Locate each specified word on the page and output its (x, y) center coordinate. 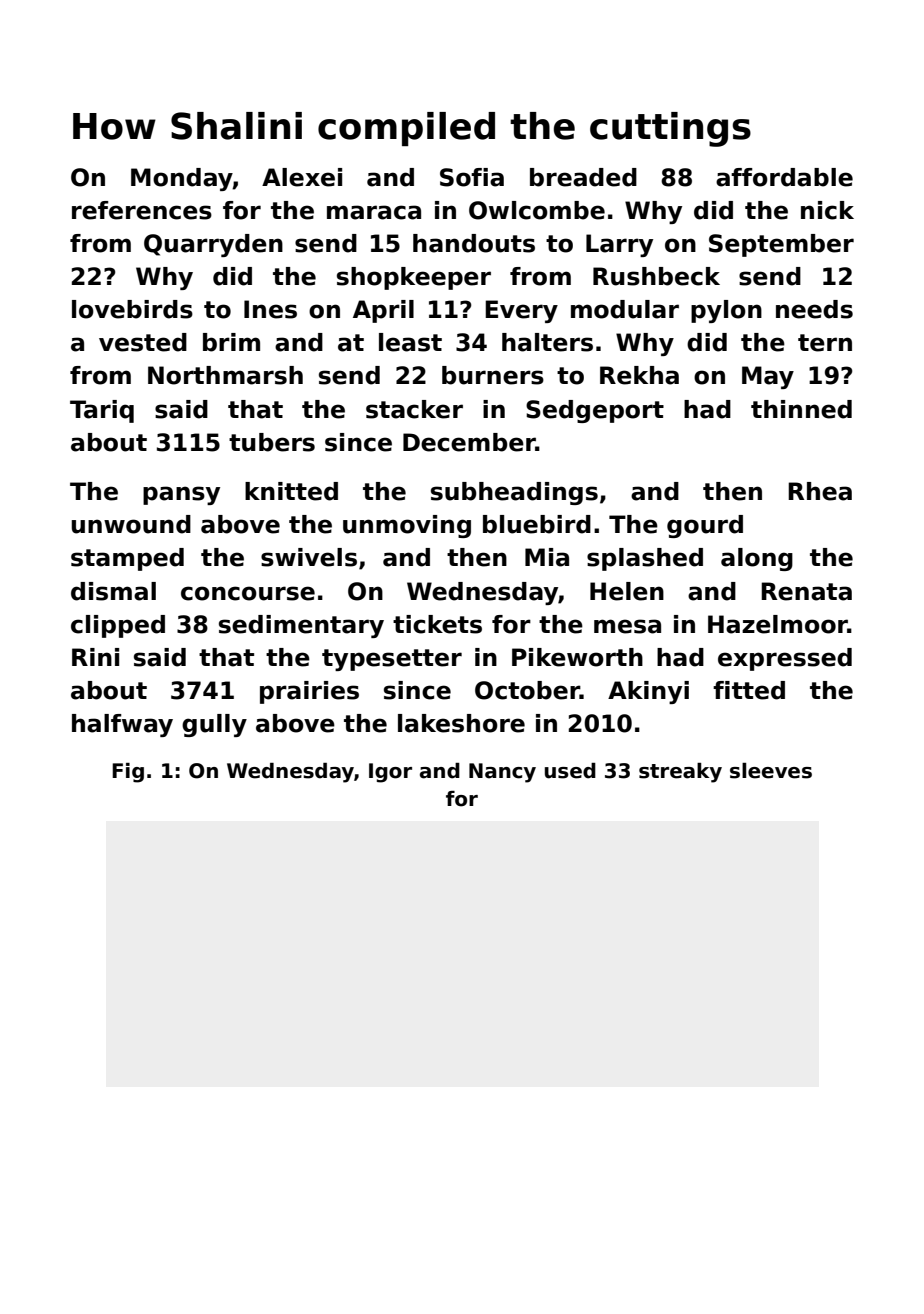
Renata (806, 591)
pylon (726, 311)
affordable (784, 177)
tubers (272, 442)
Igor (390, 773)
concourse (248, 593)
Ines (270, 309)
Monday (182, 179)
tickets (437, 624)
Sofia (472, 177)
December (469, 442)
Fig (128, 773)
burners (493, 375)
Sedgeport (595, 411)
